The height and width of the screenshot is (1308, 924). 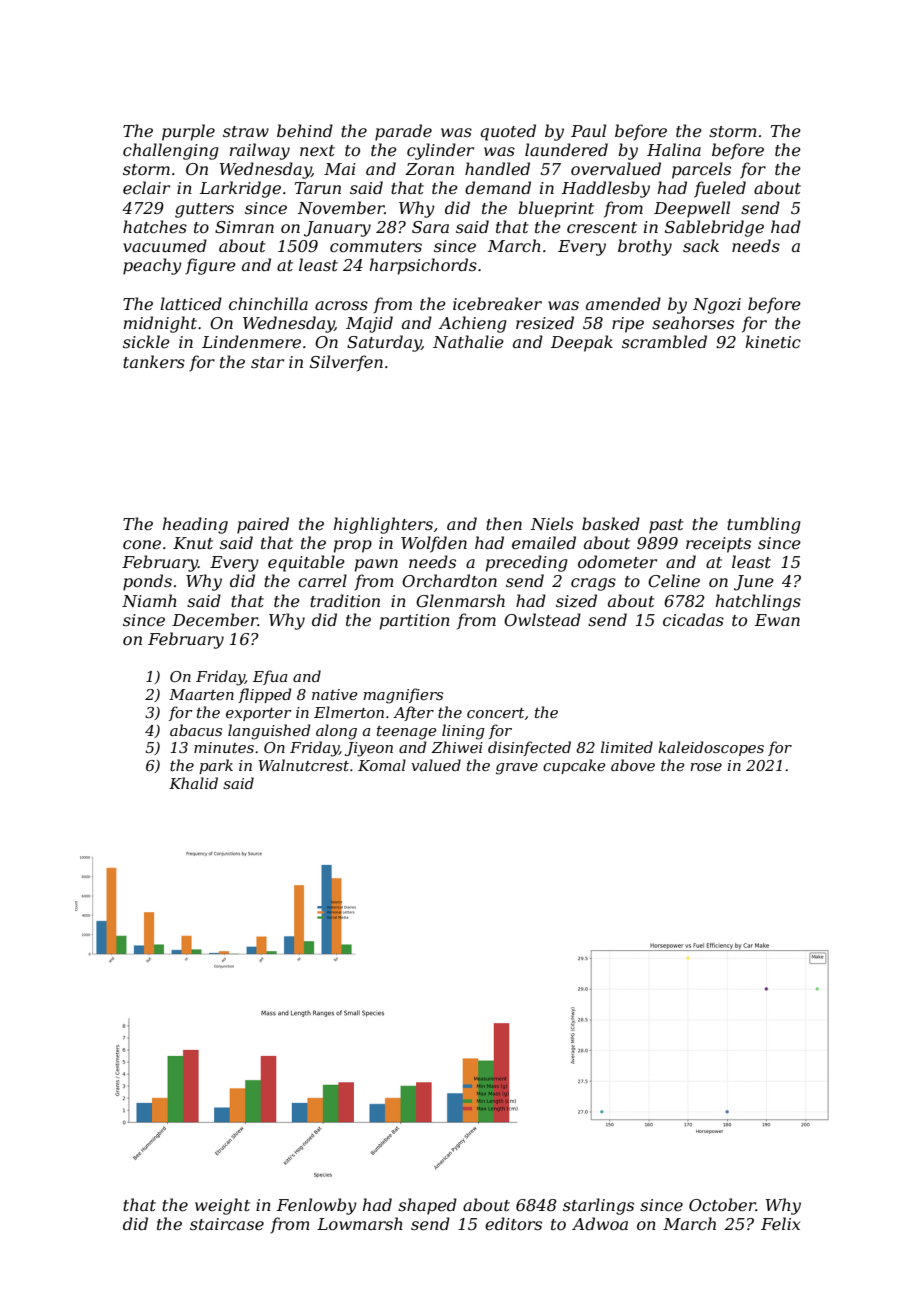 I want to click on tankers, so click(x=154, y=361).
